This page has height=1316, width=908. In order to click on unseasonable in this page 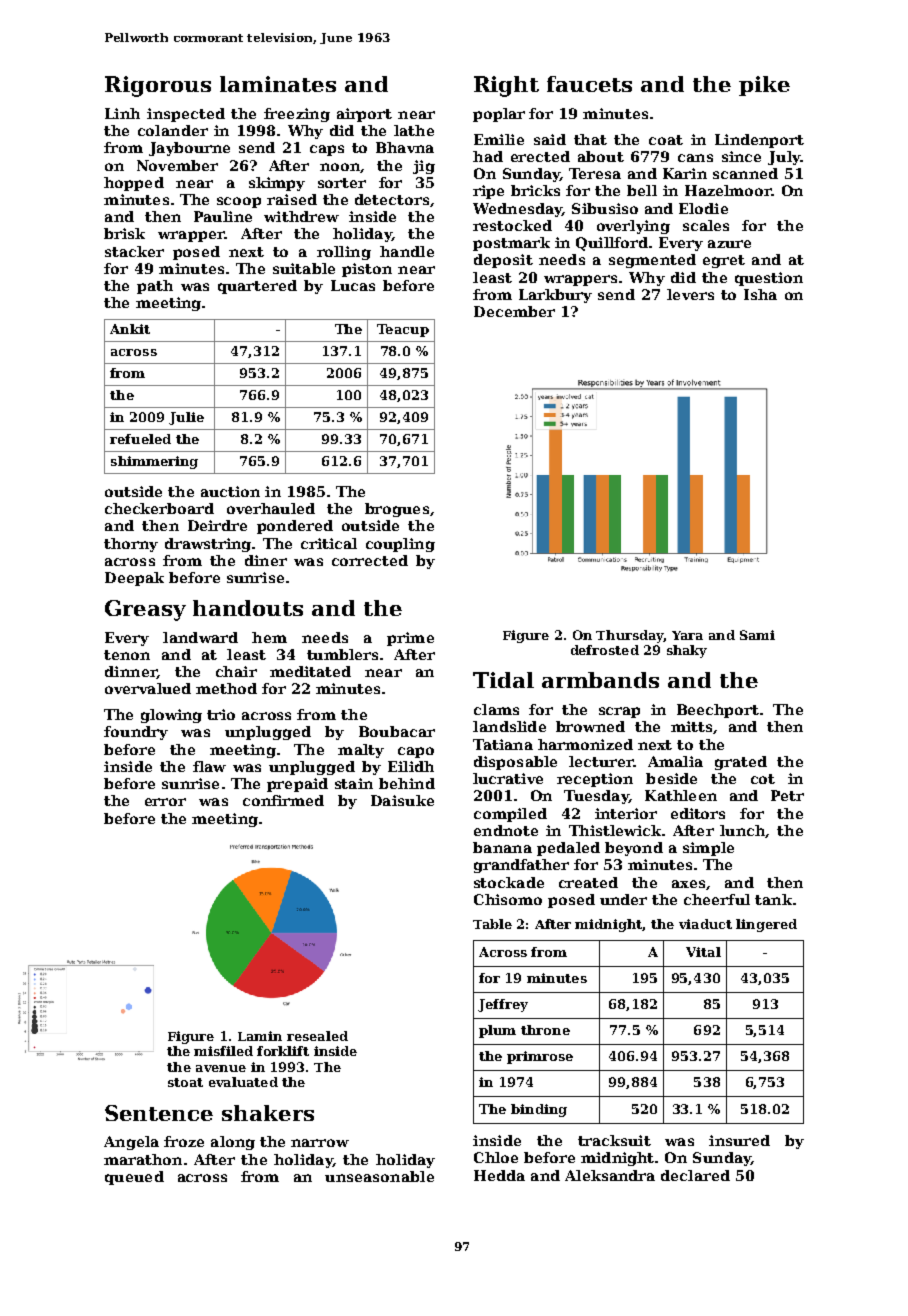, I will do `click(379, 1176)`.
